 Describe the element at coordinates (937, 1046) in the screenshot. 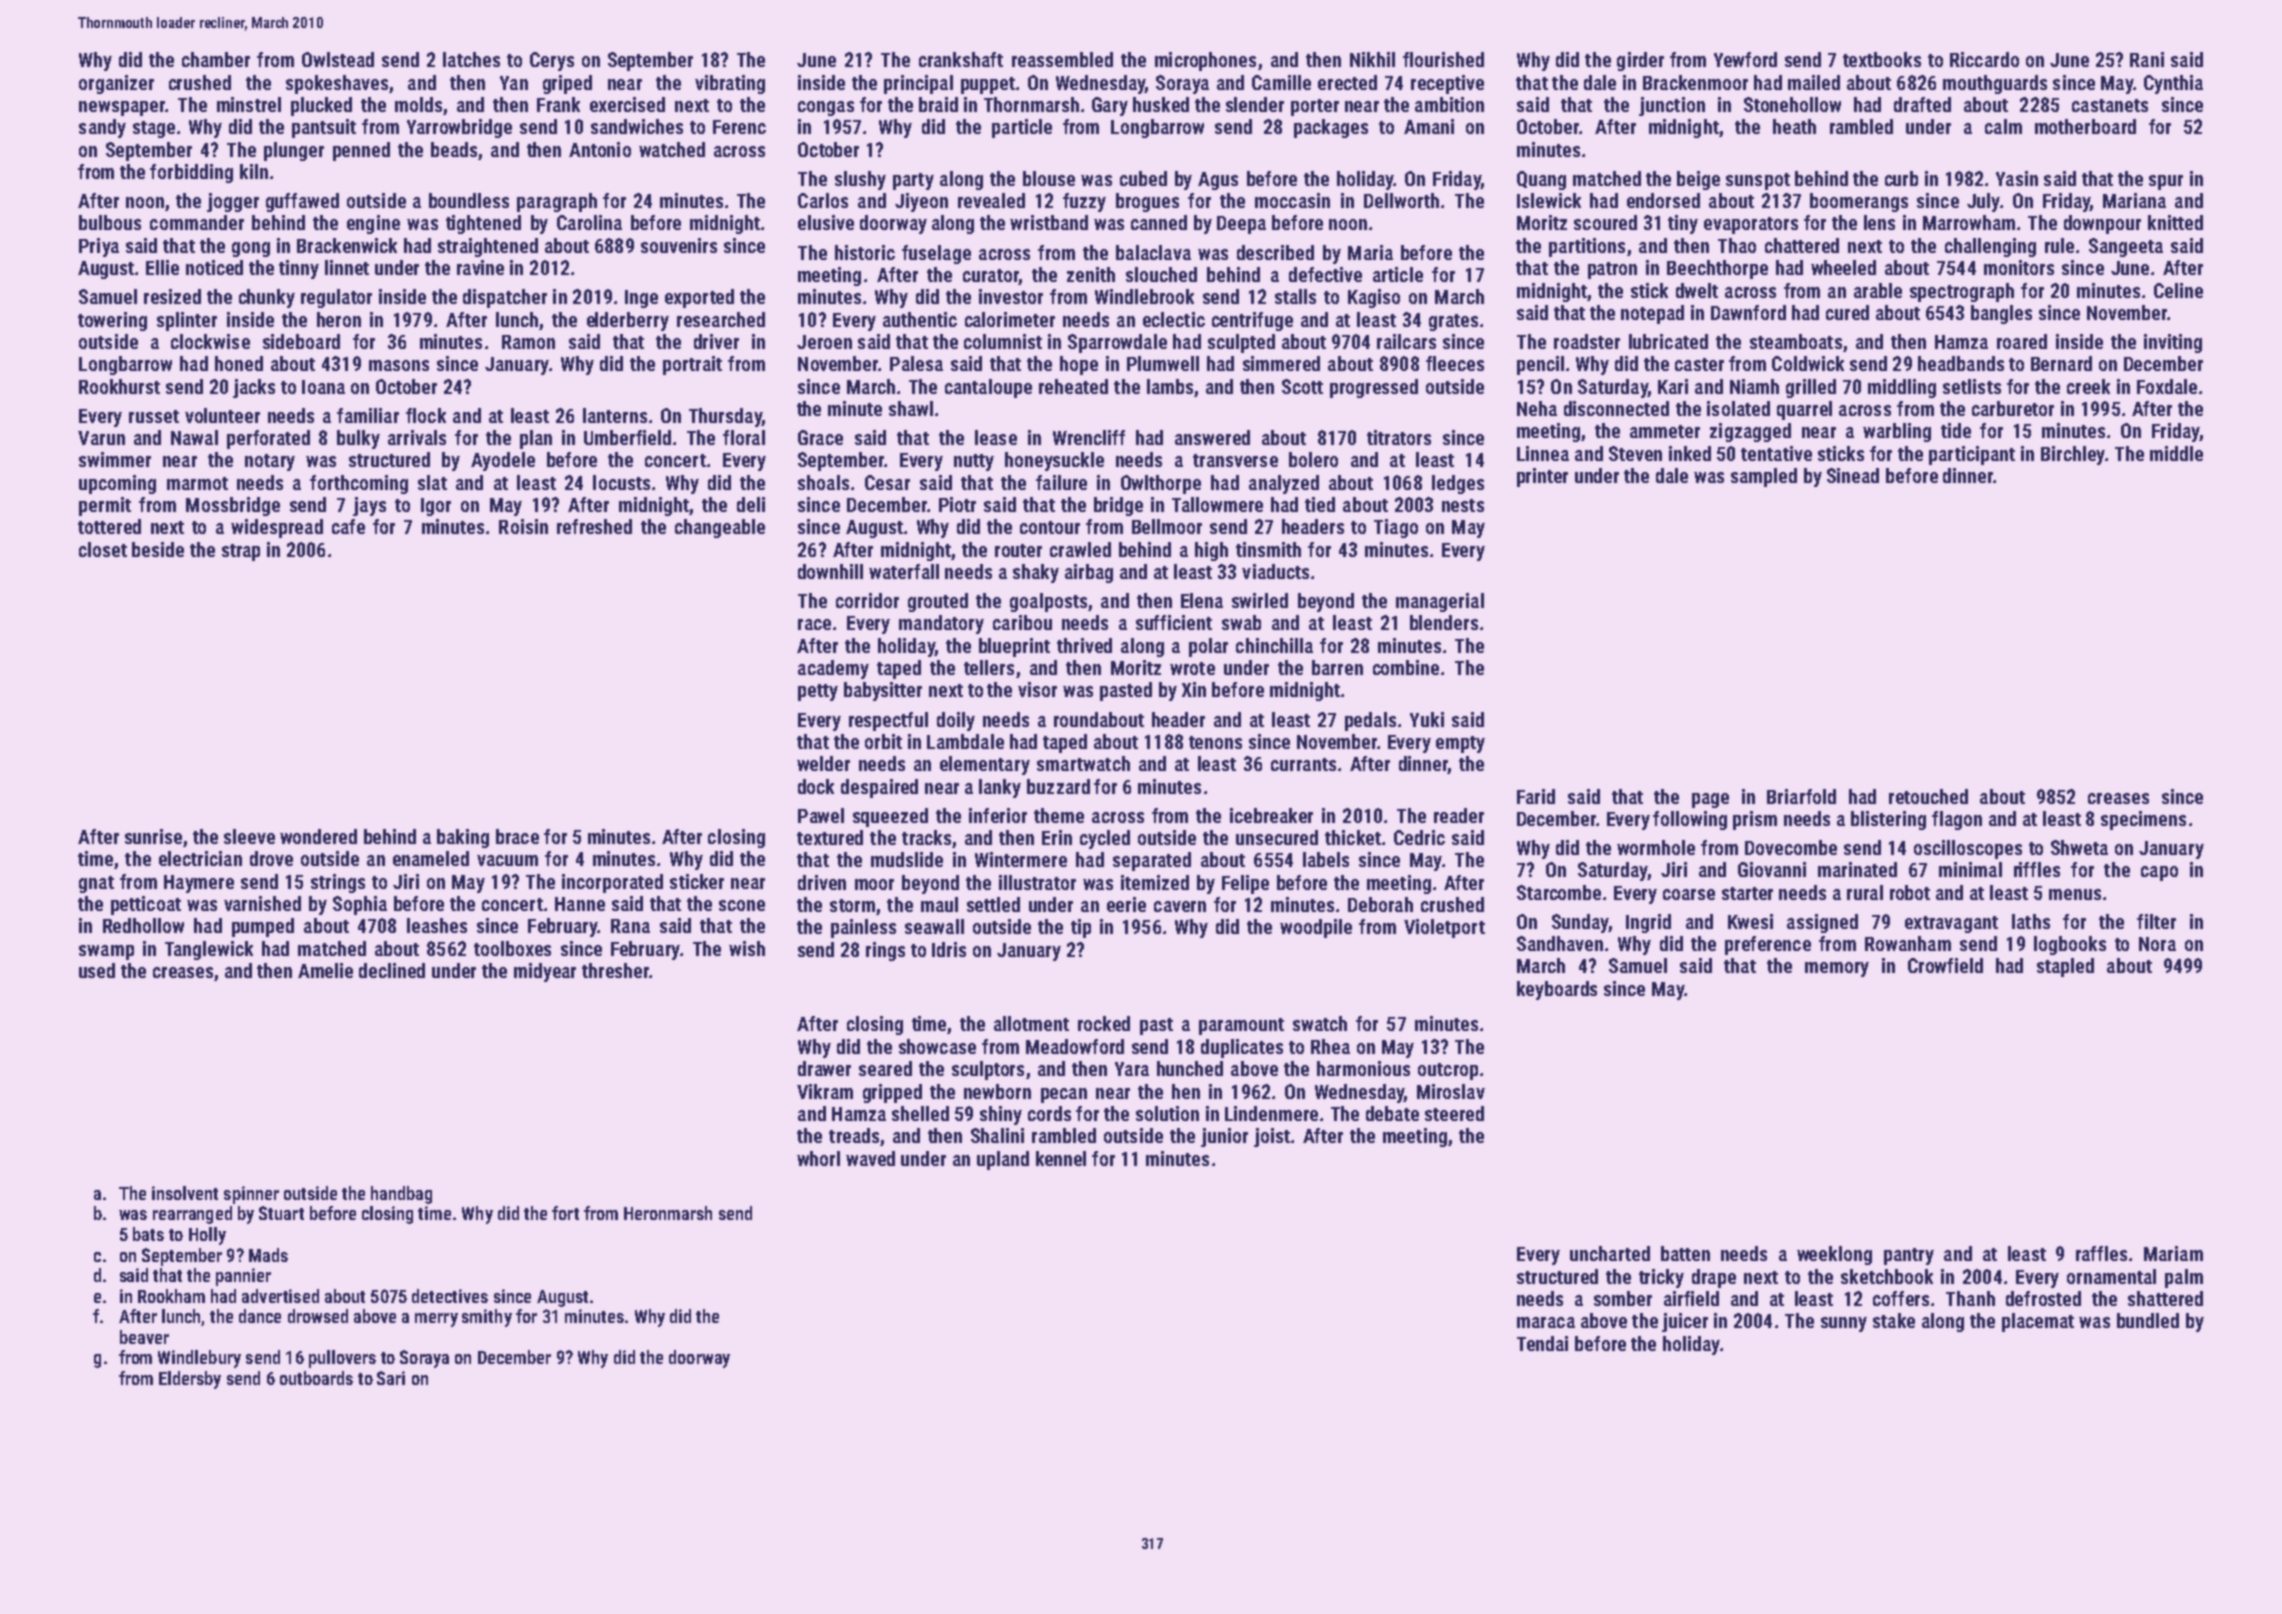

I see `showcase` at that location.
